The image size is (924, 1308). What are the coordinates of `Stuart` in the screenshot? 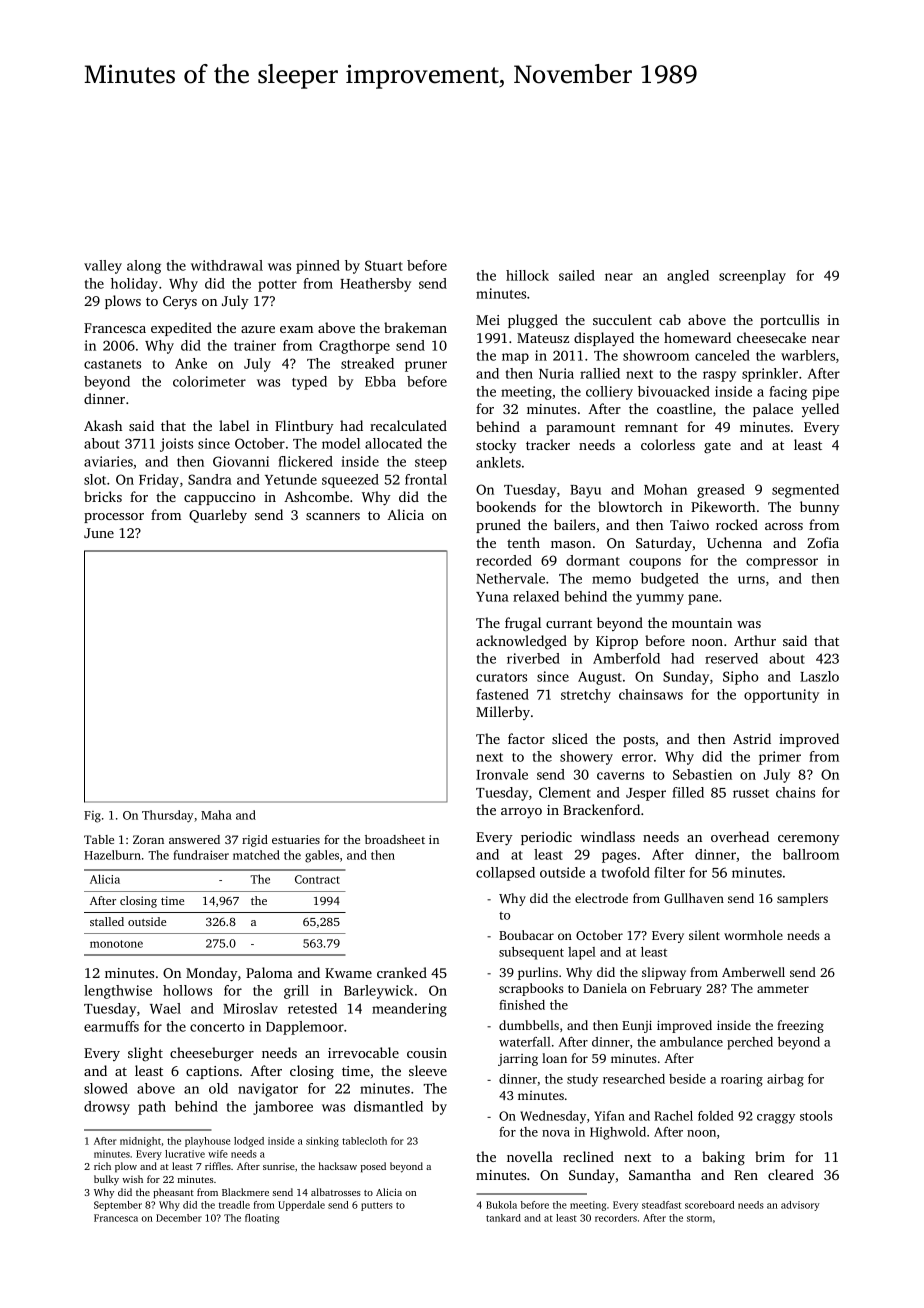 It's located at (384, 265).
